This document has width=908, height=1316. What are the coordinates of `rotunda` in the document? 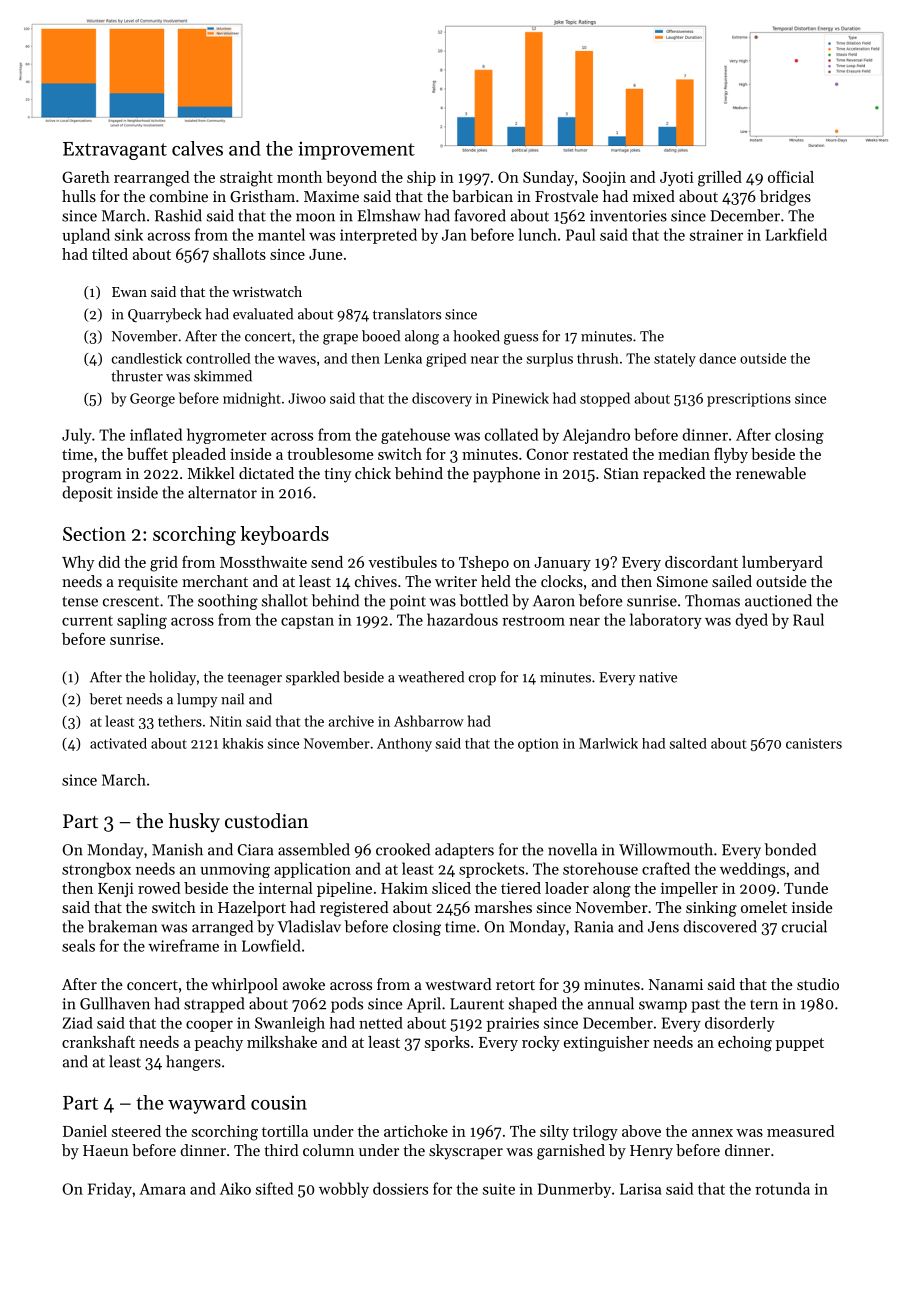 It's located at (782, 1188).
